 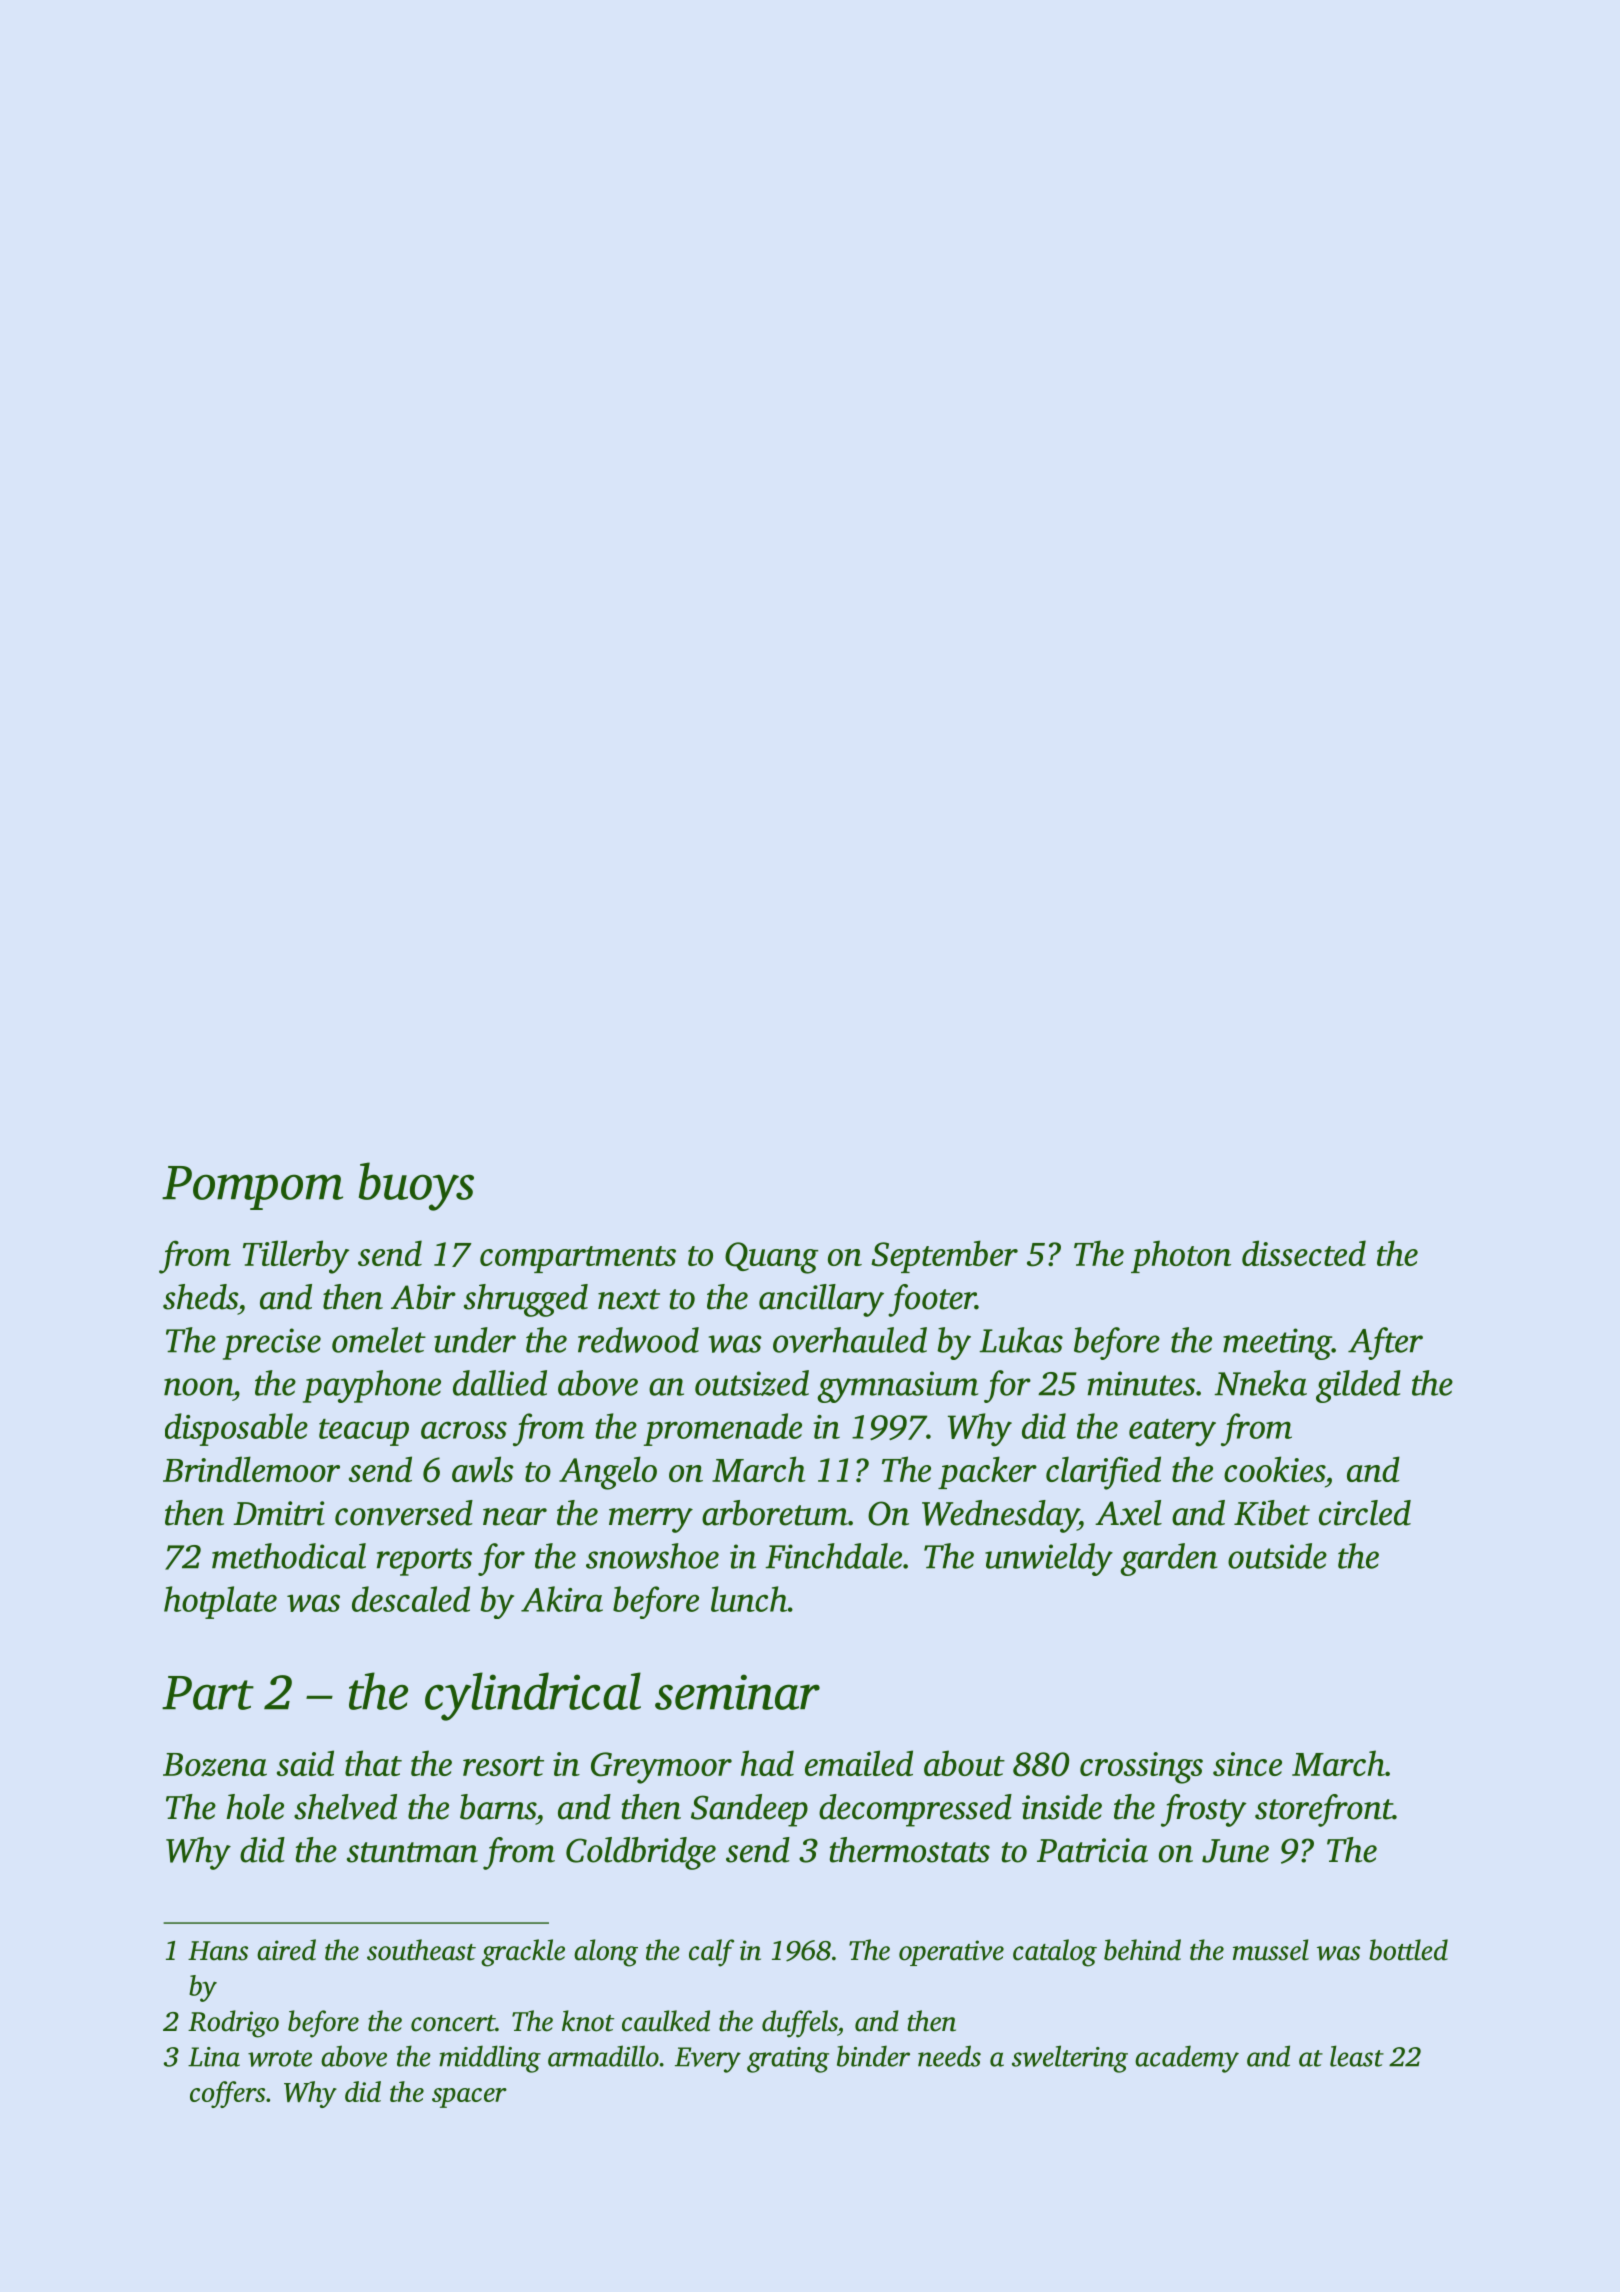 I want to click on mussel, so click(x=1271, y=1950).
